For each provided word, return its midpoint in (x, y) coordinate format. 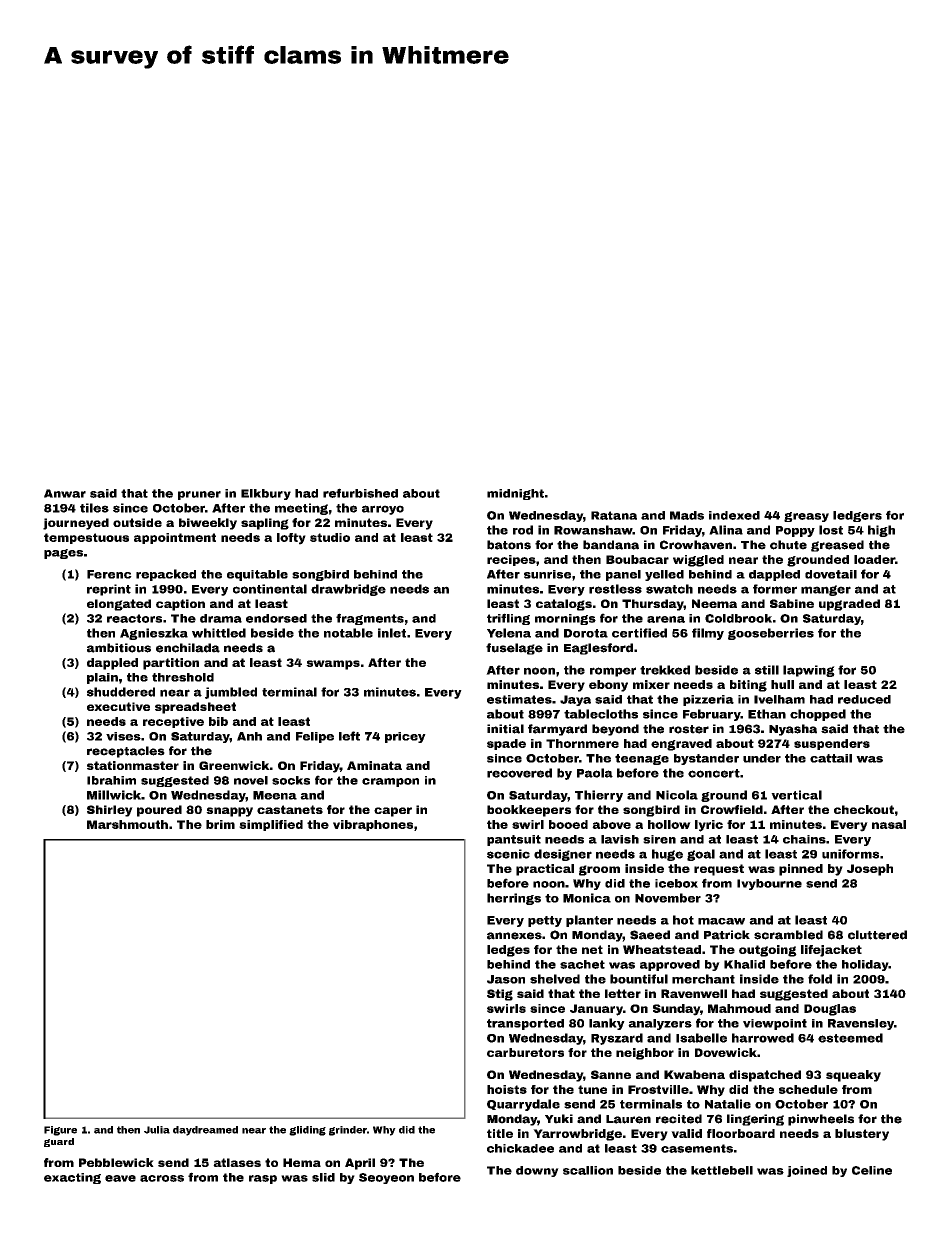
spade (506, 744)
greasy (806, 517)
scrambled (788, 935)
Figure (60, 1131)
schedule (808, 1089)
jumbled (231, 693)
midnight (515, 494)
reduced (864, 699)
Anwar (65, 493)
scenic (508, 854)
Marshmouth (127, 824)
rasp (263, 1179)
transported (525, 1024)
